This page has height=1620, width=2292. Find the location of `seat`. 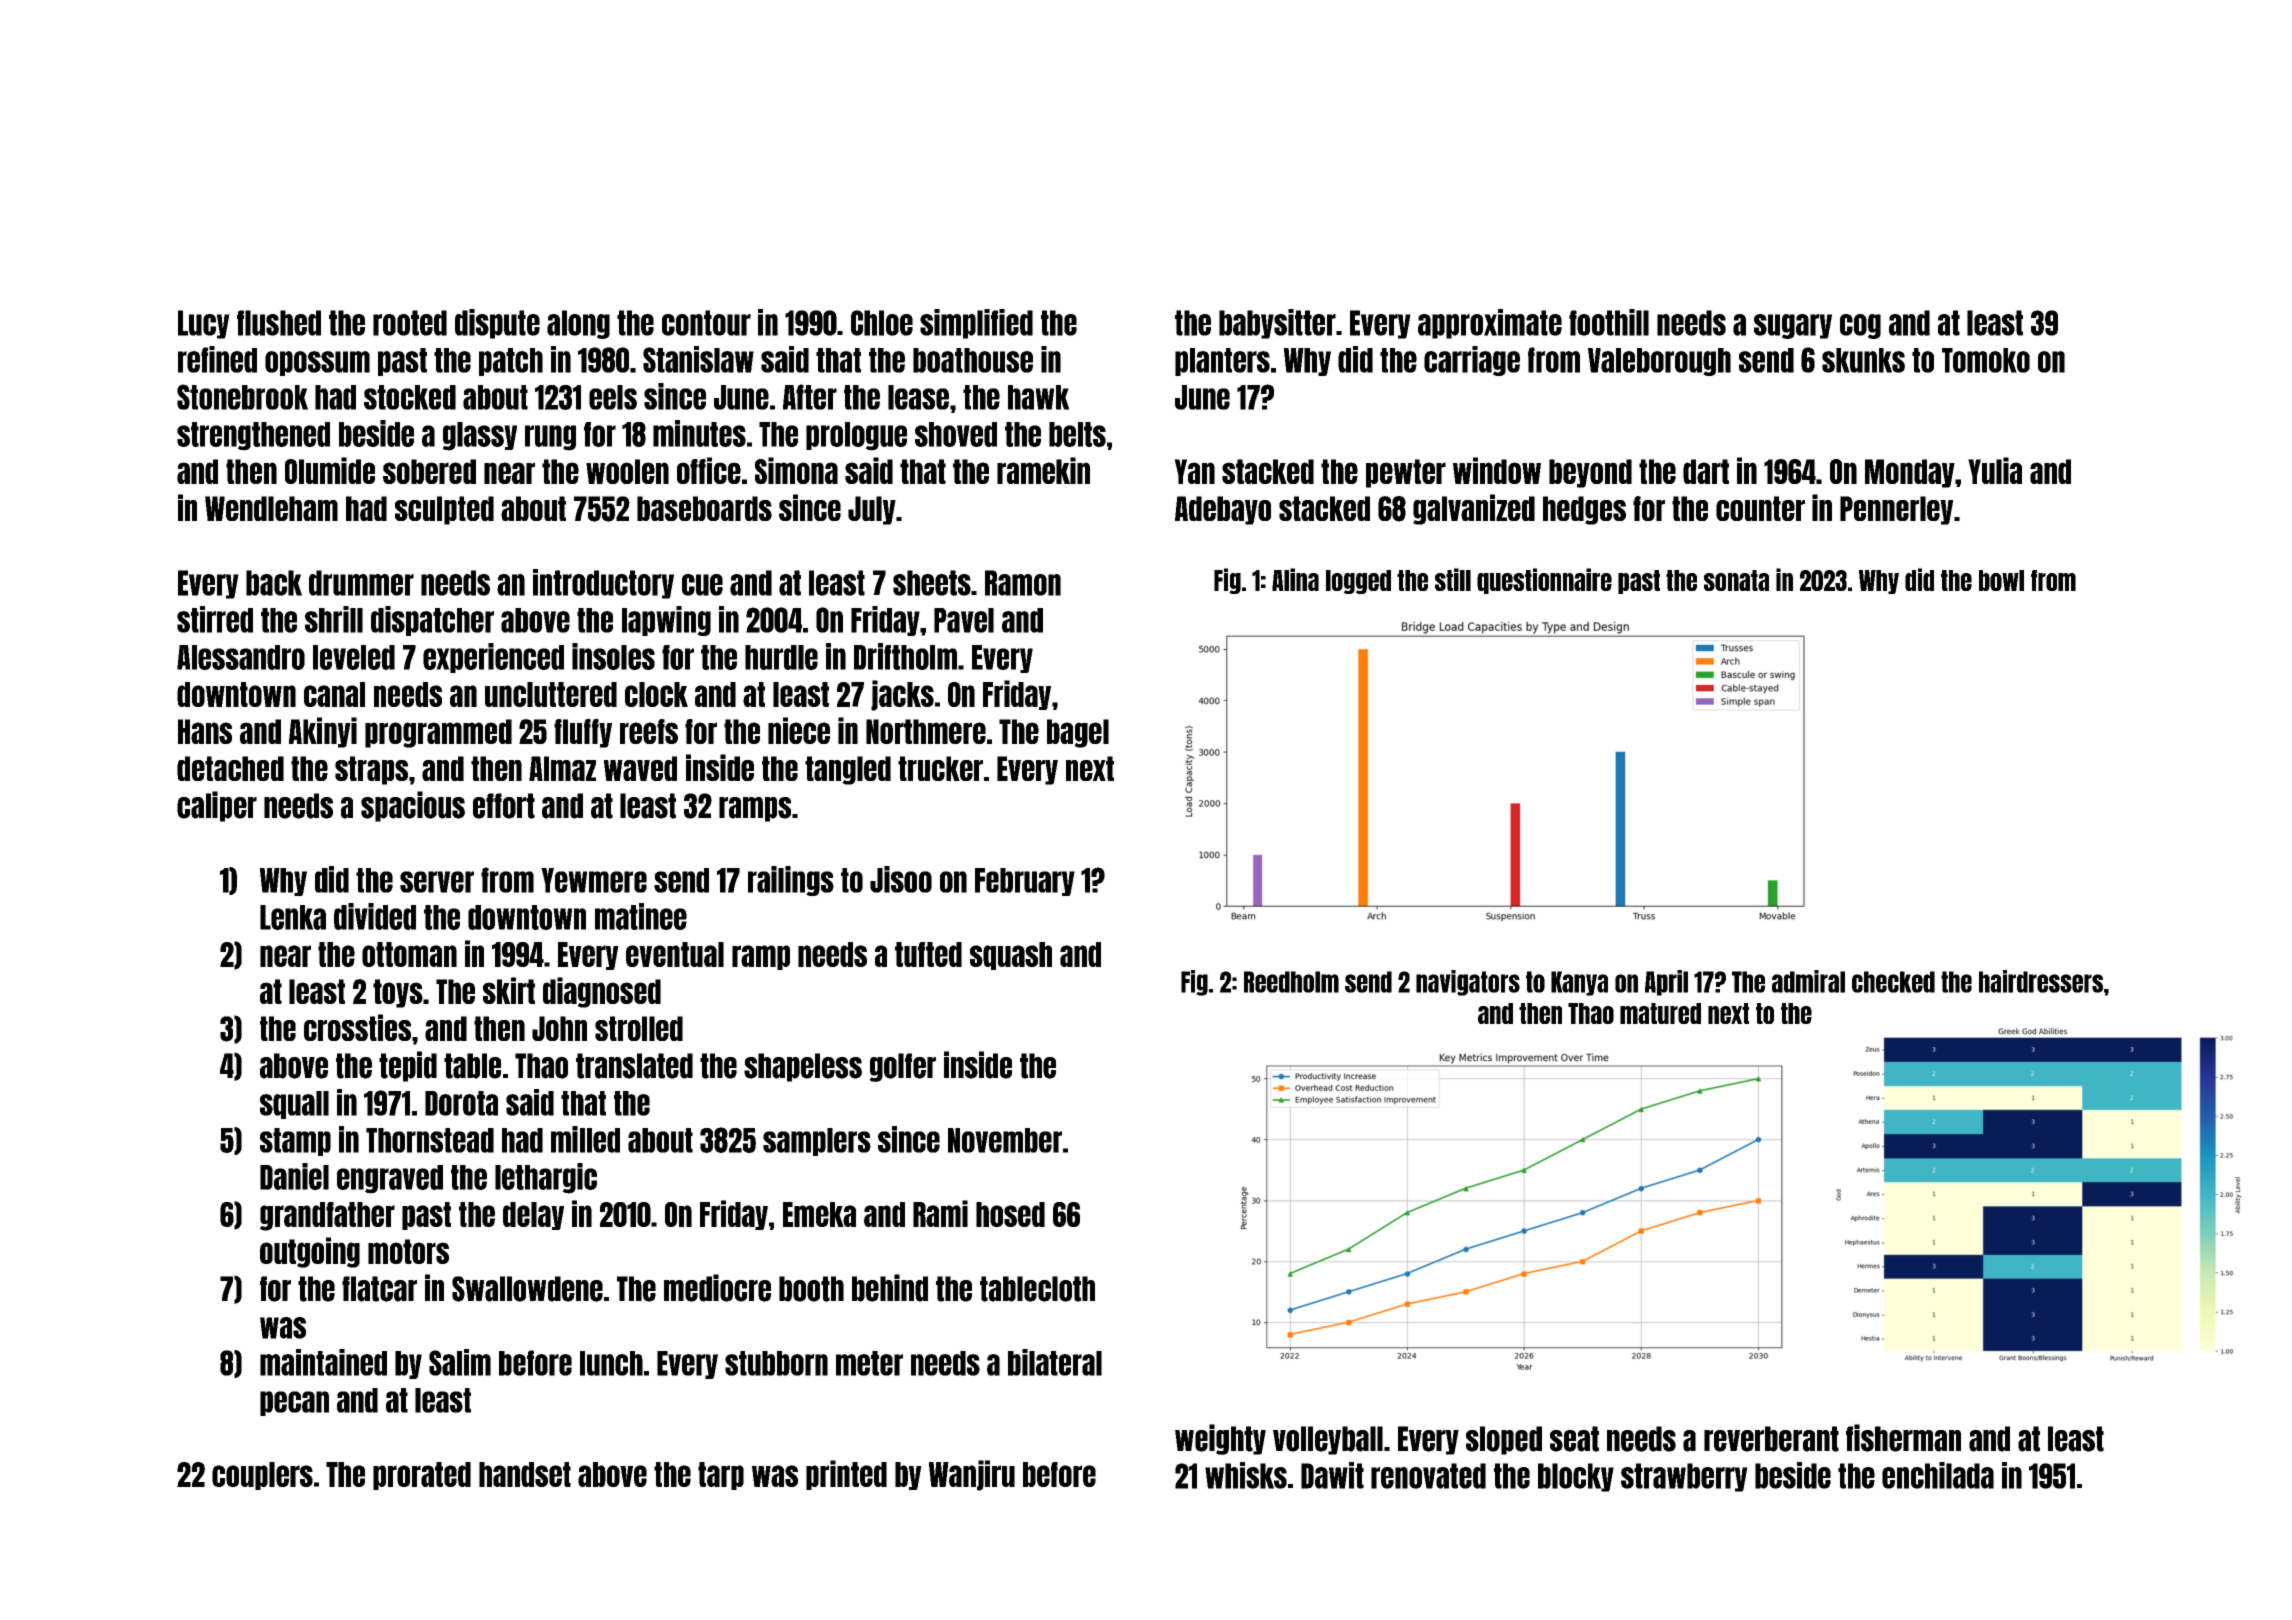

seat is located at coordinates (1574, 1439).
